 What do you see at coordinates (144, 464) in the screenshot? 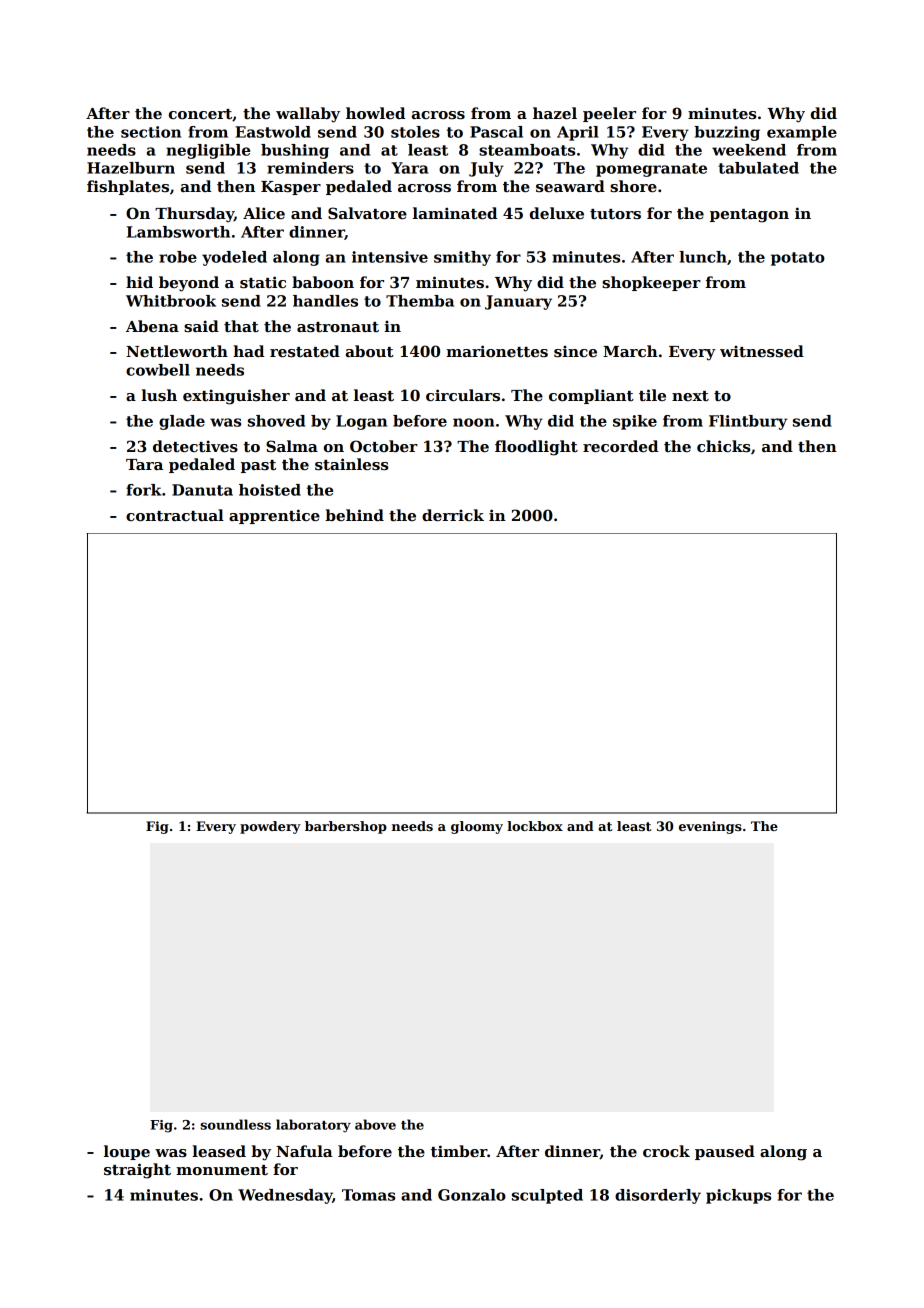
I see `Tara` at bounding box center [144, 464].
